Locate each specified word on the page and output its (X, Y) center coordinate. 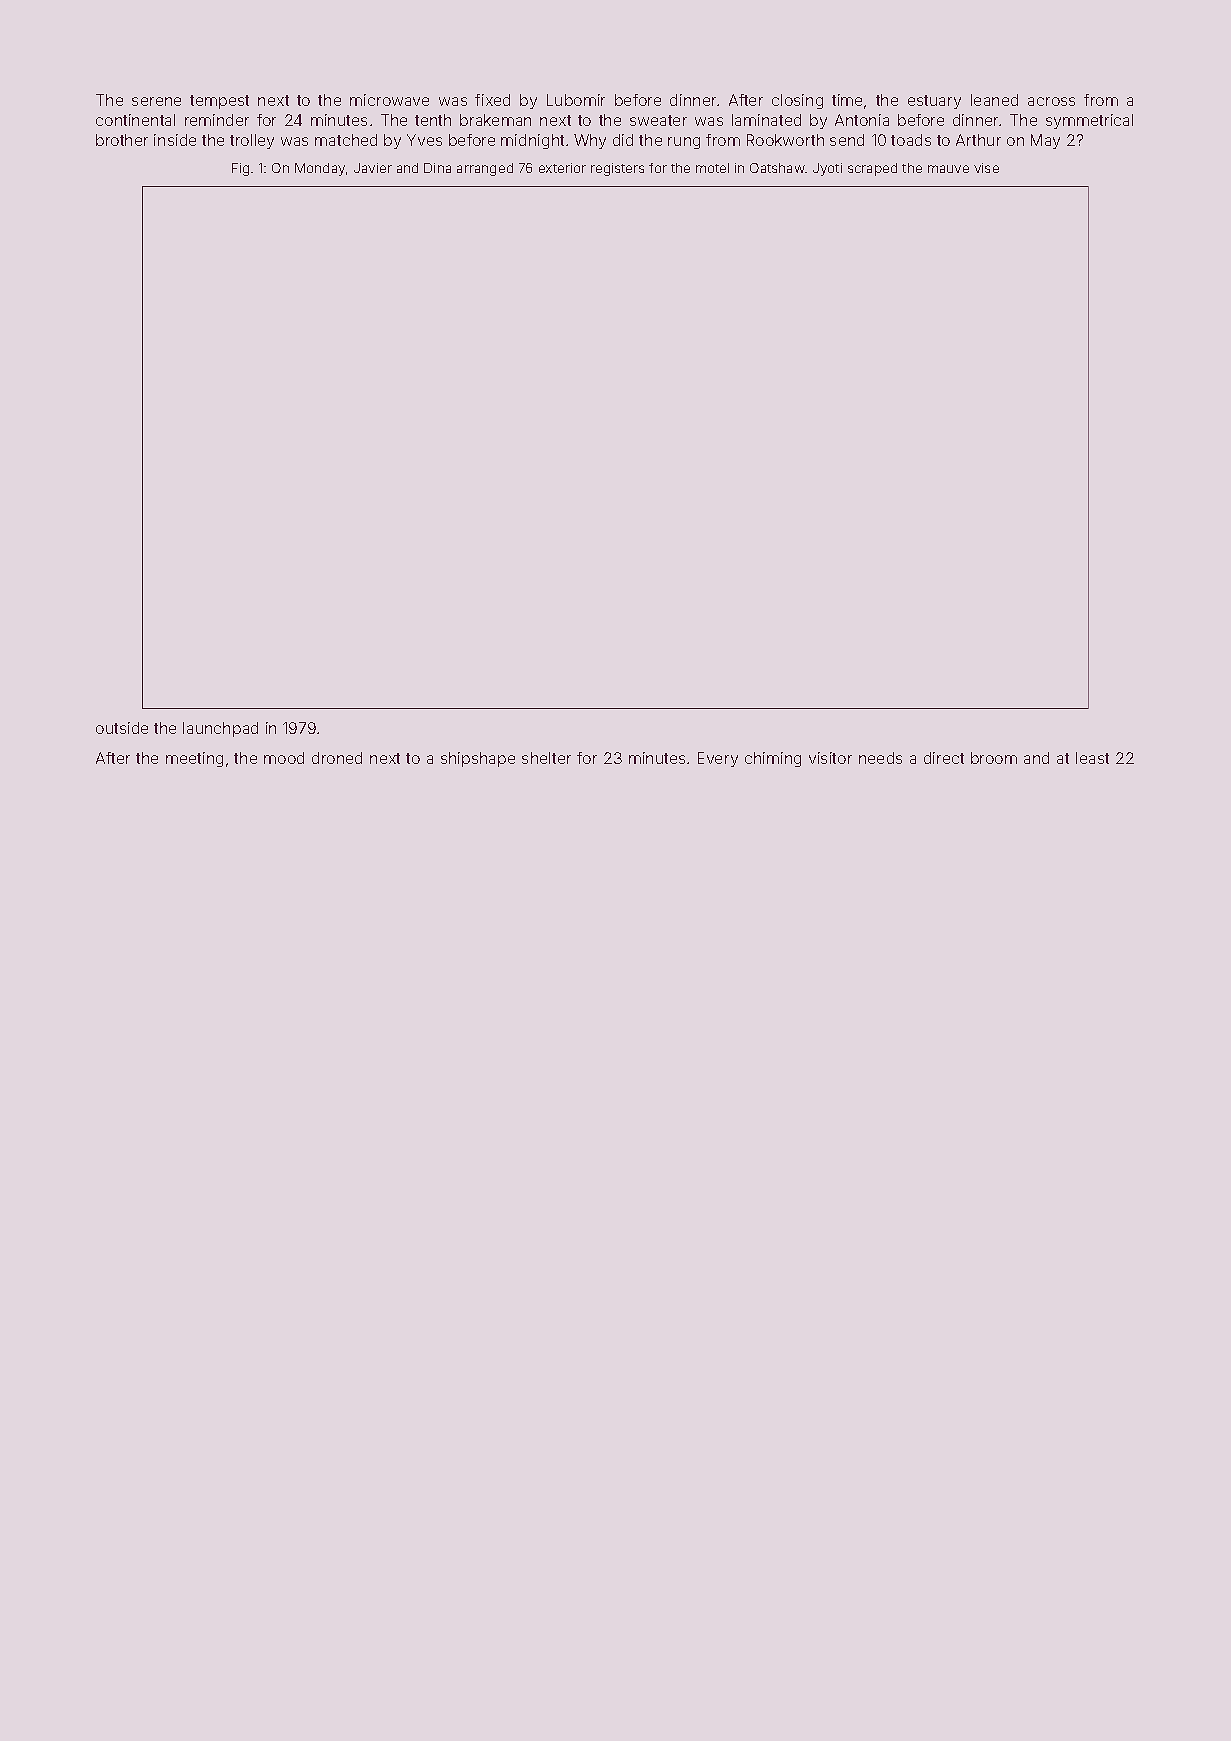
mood (284, 758)
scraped (872, 169)
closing (797, 101)
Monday (320, 169)
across (1051, 101)
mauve (948, 169)
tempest (219, 102)
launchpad (220, 729)
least (1092, 758)
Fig (240, 169)
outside (122, 728)
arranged (485, 169)
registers (617, 169)
